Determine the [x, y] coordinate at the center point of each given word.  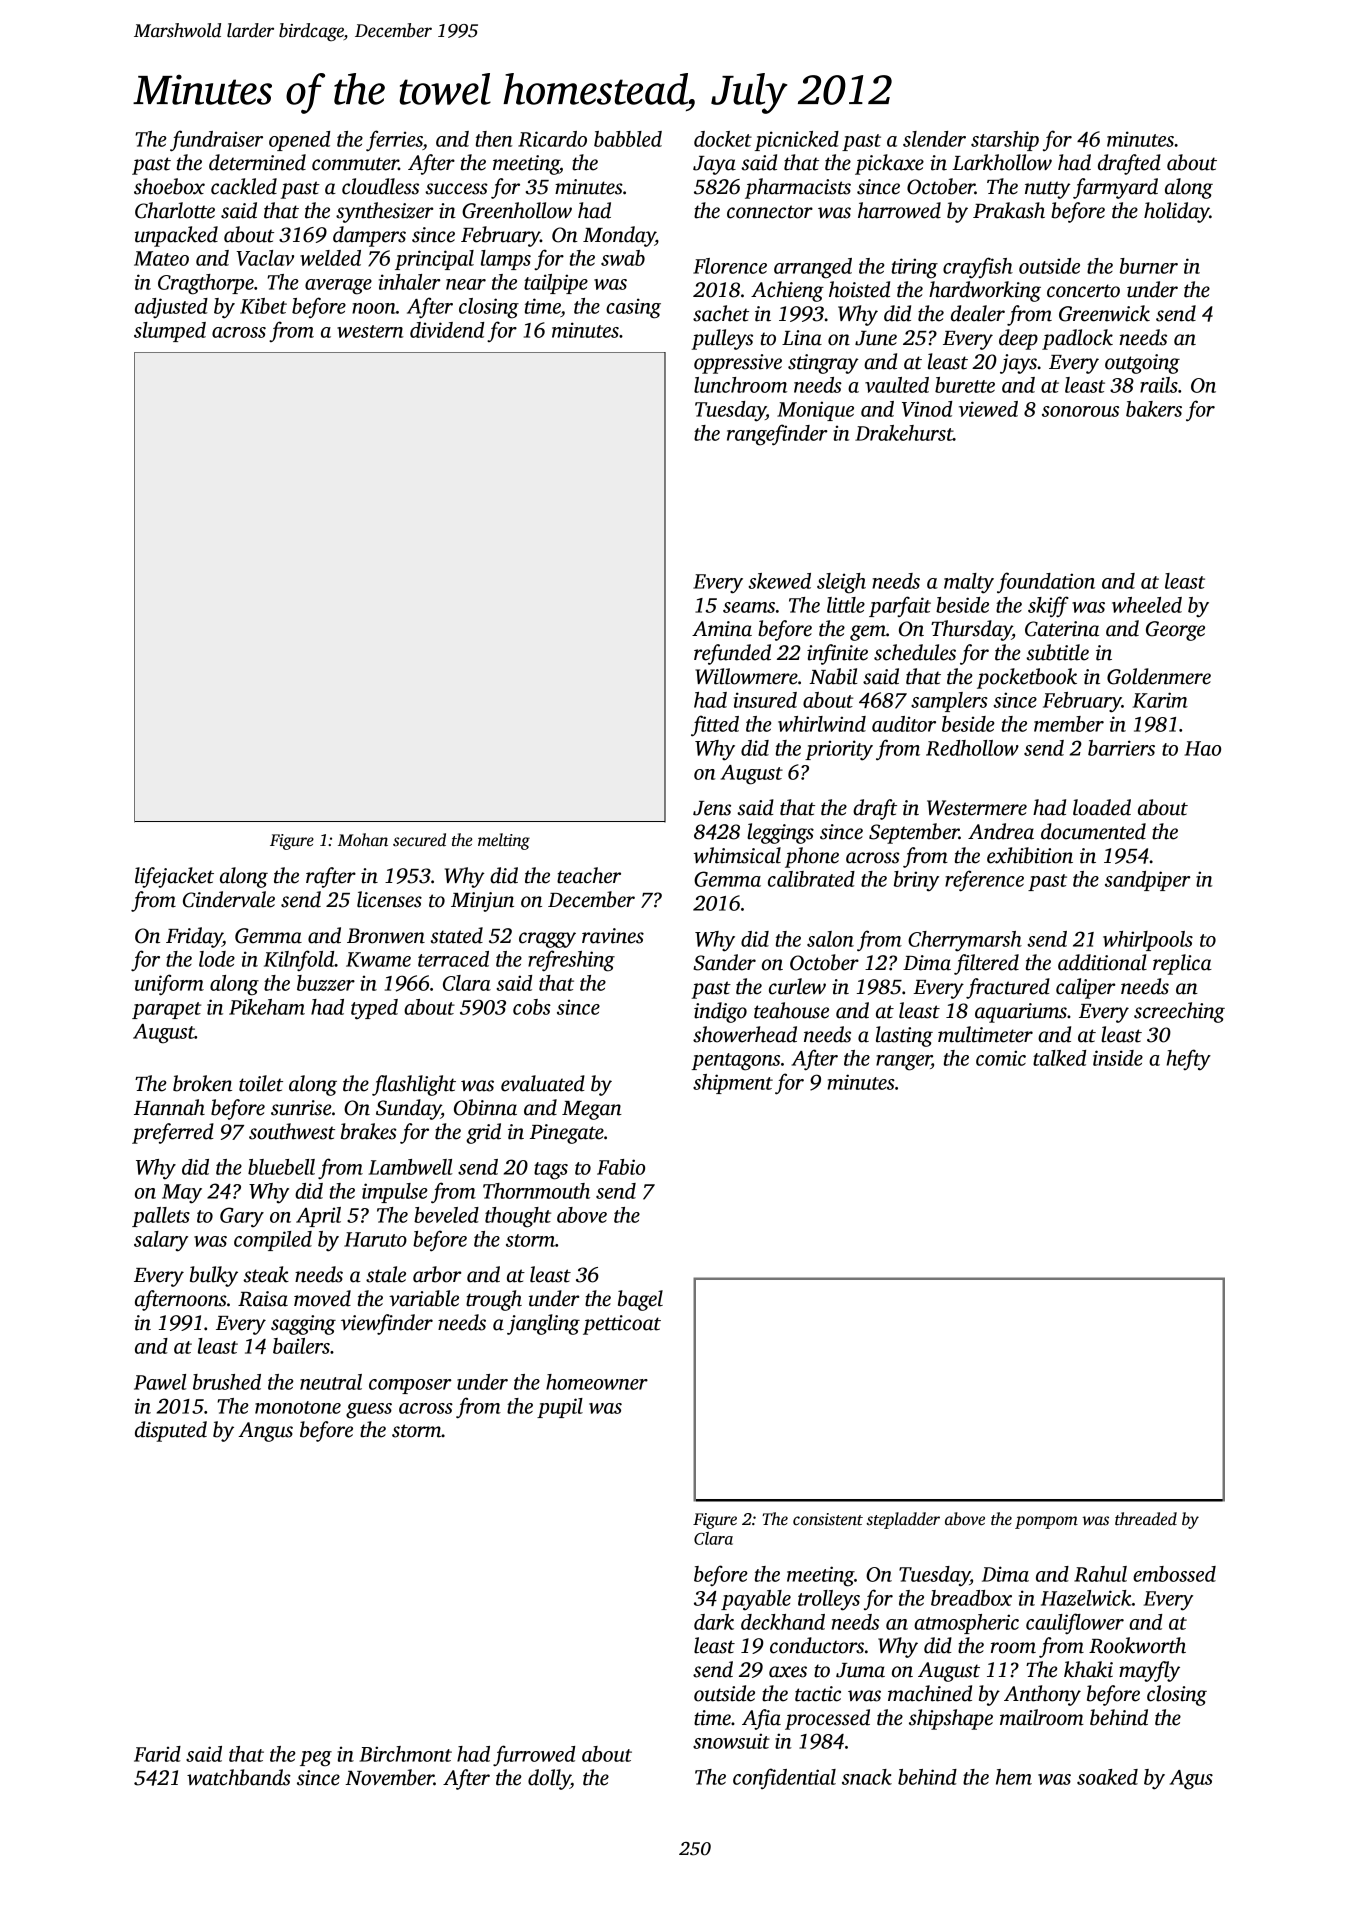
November [389, 1777]
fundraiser [216, 141]
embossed [1174, 1574]
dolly [549, 1779]
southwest [292, 1131]
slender [934, 139]
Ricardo [552, 139]
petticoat [622, 1325]
